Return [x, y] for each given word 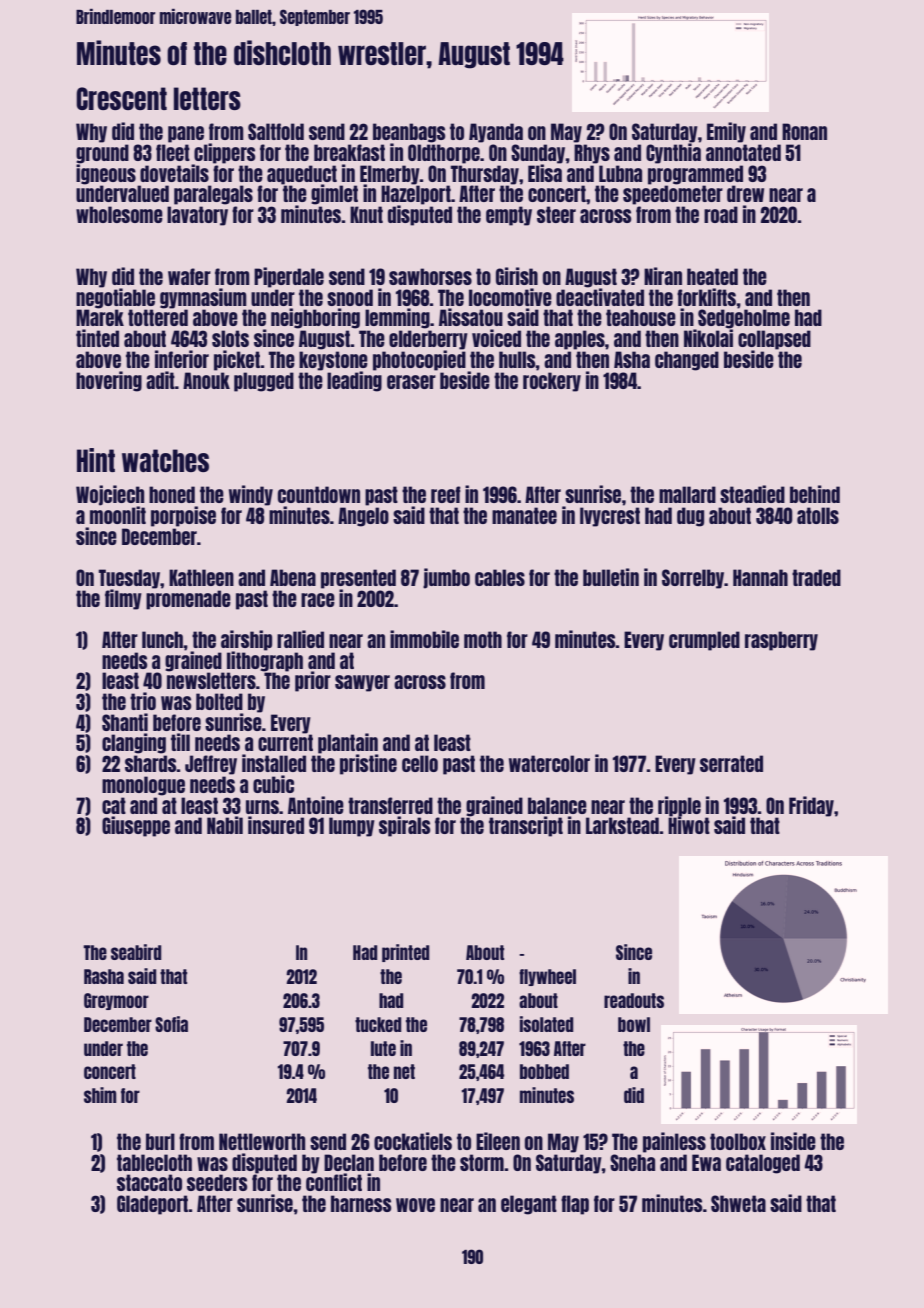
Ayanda [496, 133]
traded [816, 577]
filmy [123, 599]
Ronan [804, 131]
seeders [217, 1182]
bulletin [611, 577]
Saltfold [276, 131]
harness [361, 1203]
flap [575, 1205]
